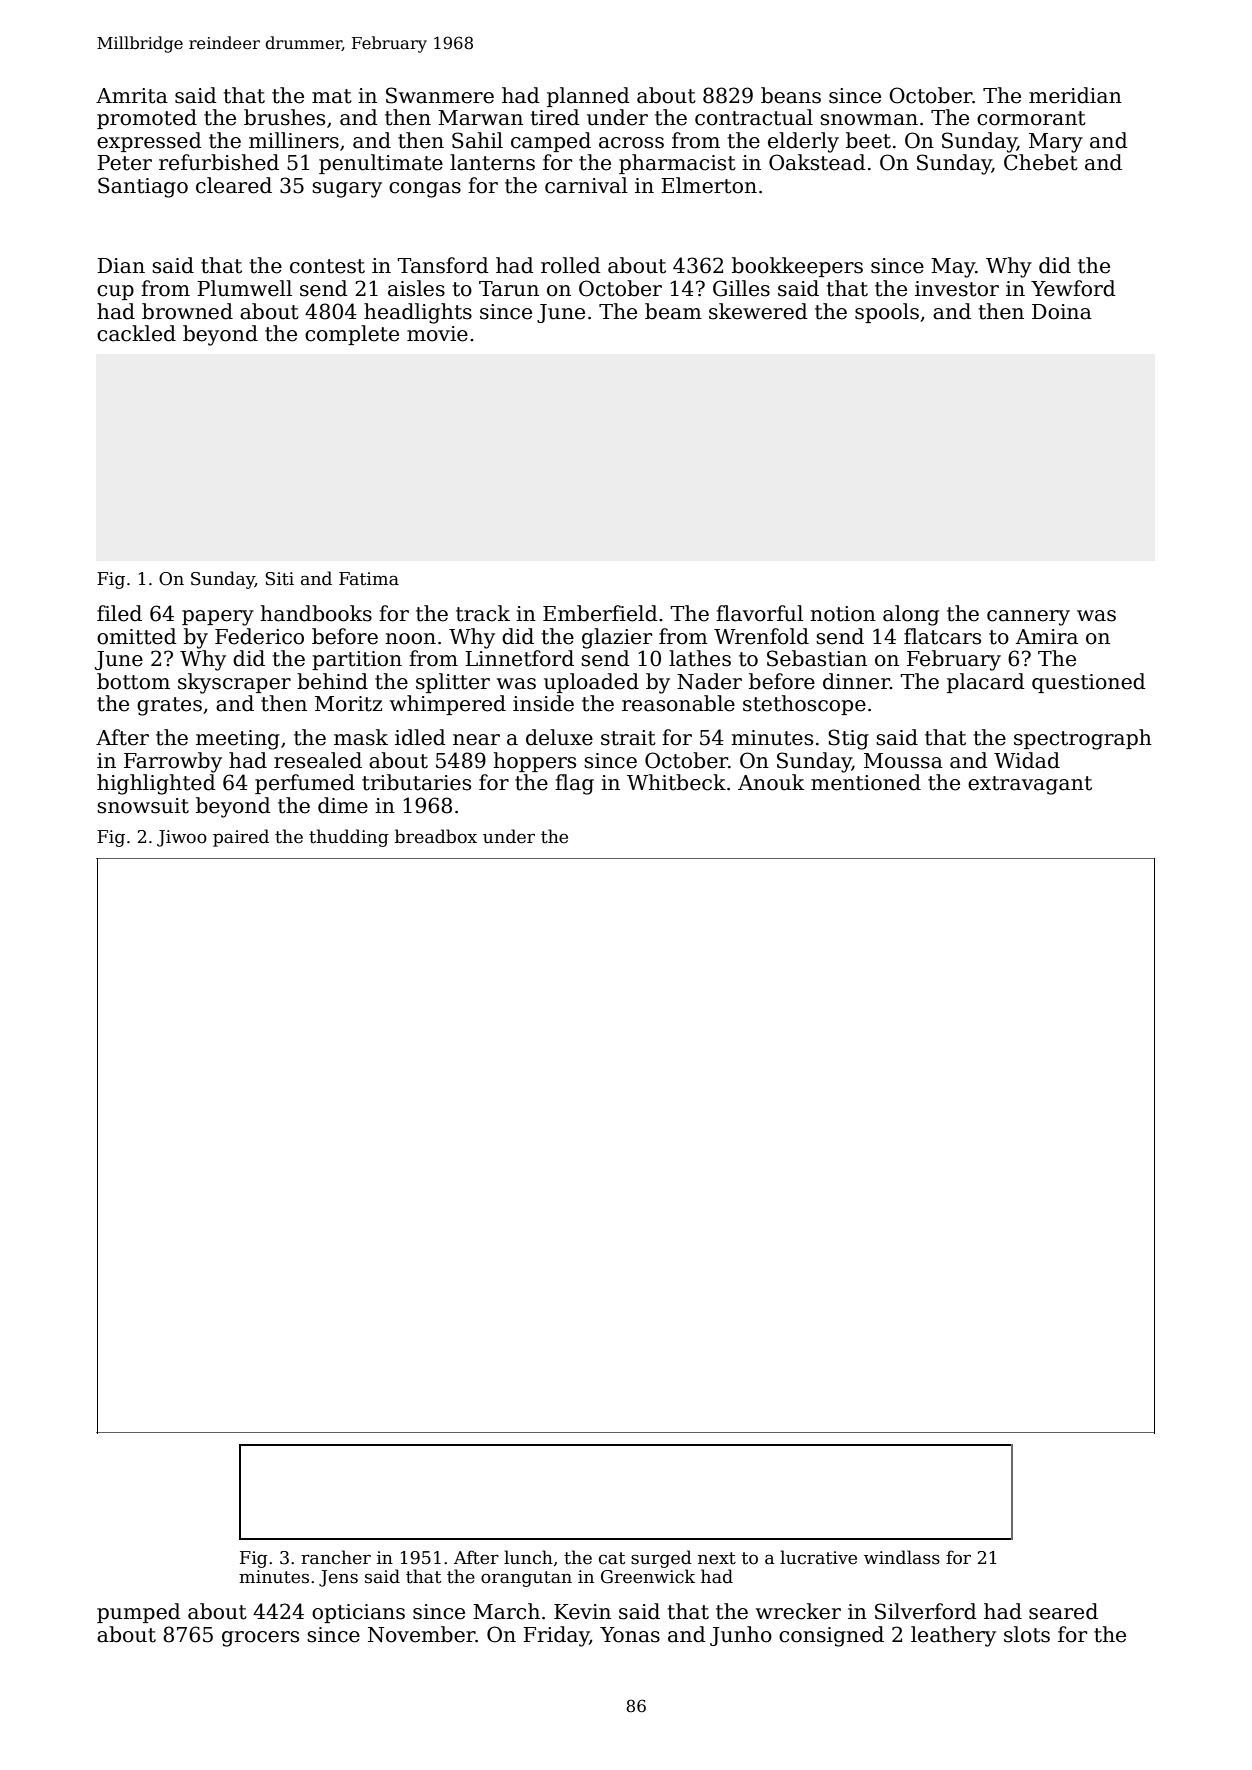 The height and width of the screenshot is (1770, 1252). Describe the element at coordinates (600, 613) in the screenshot. I see `Emberfield` at that location.
